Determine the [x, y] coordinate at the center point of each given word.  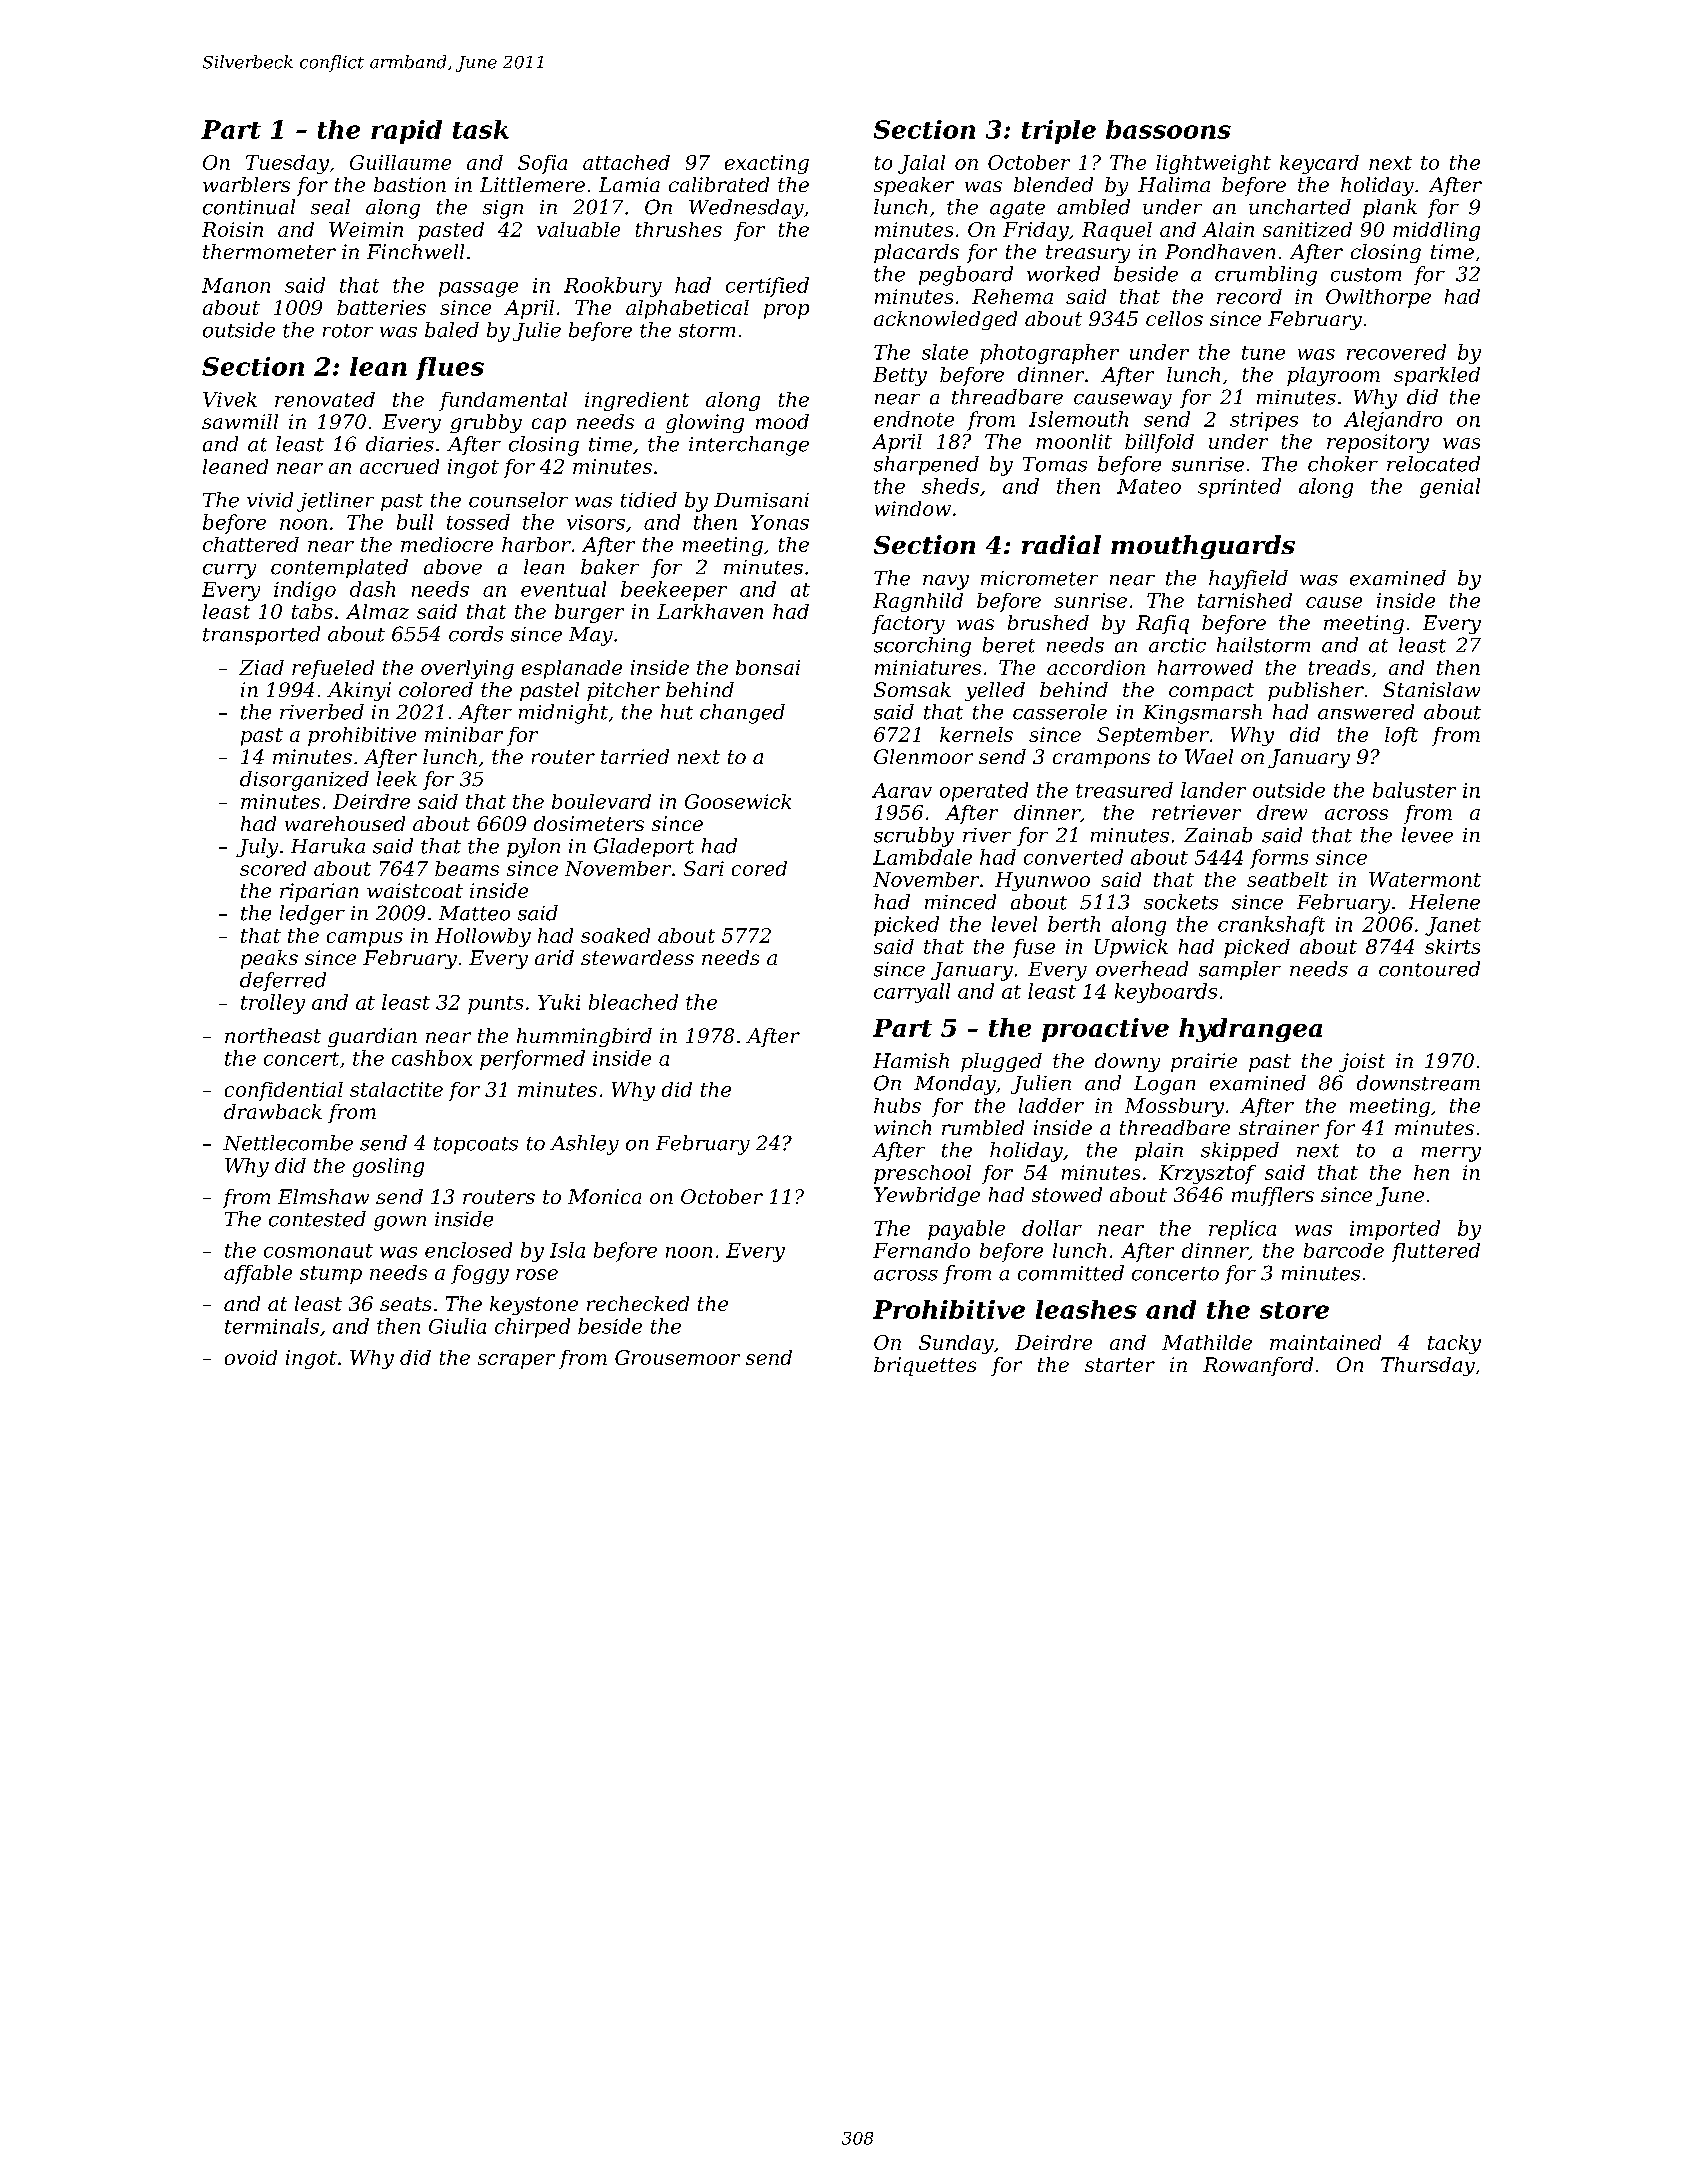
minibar [464, 734]
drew [1282, 812]
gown [400, 1223]
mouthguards [1203, 547]
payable [966, 1230]
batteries [381, 307]
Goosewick [738, 801]
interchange [749, 446]
